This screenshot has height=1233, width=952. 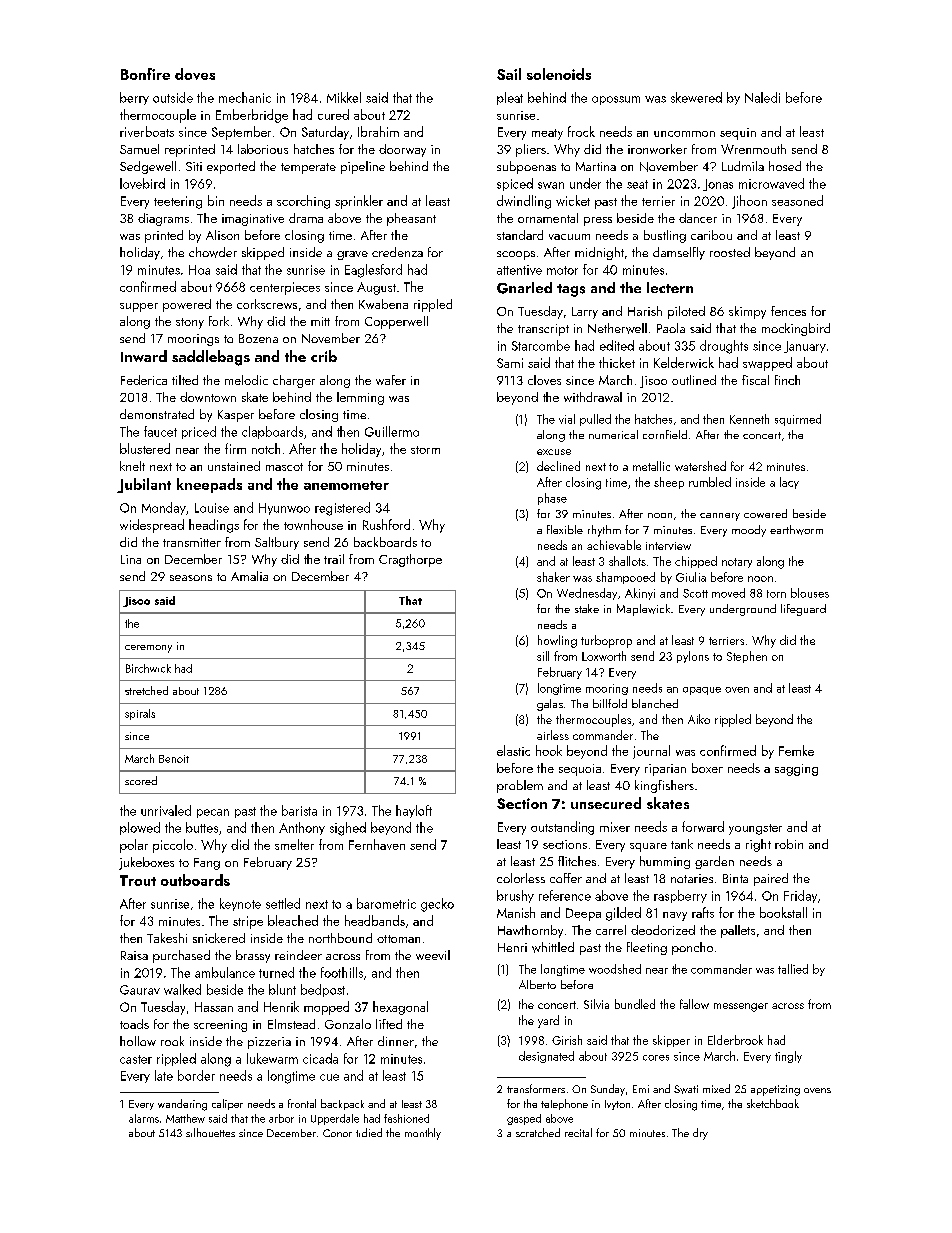 What do you see at coordinates (136, 1059) in the screenshot?
I see `caster` at bounding box center [136, 1059].
